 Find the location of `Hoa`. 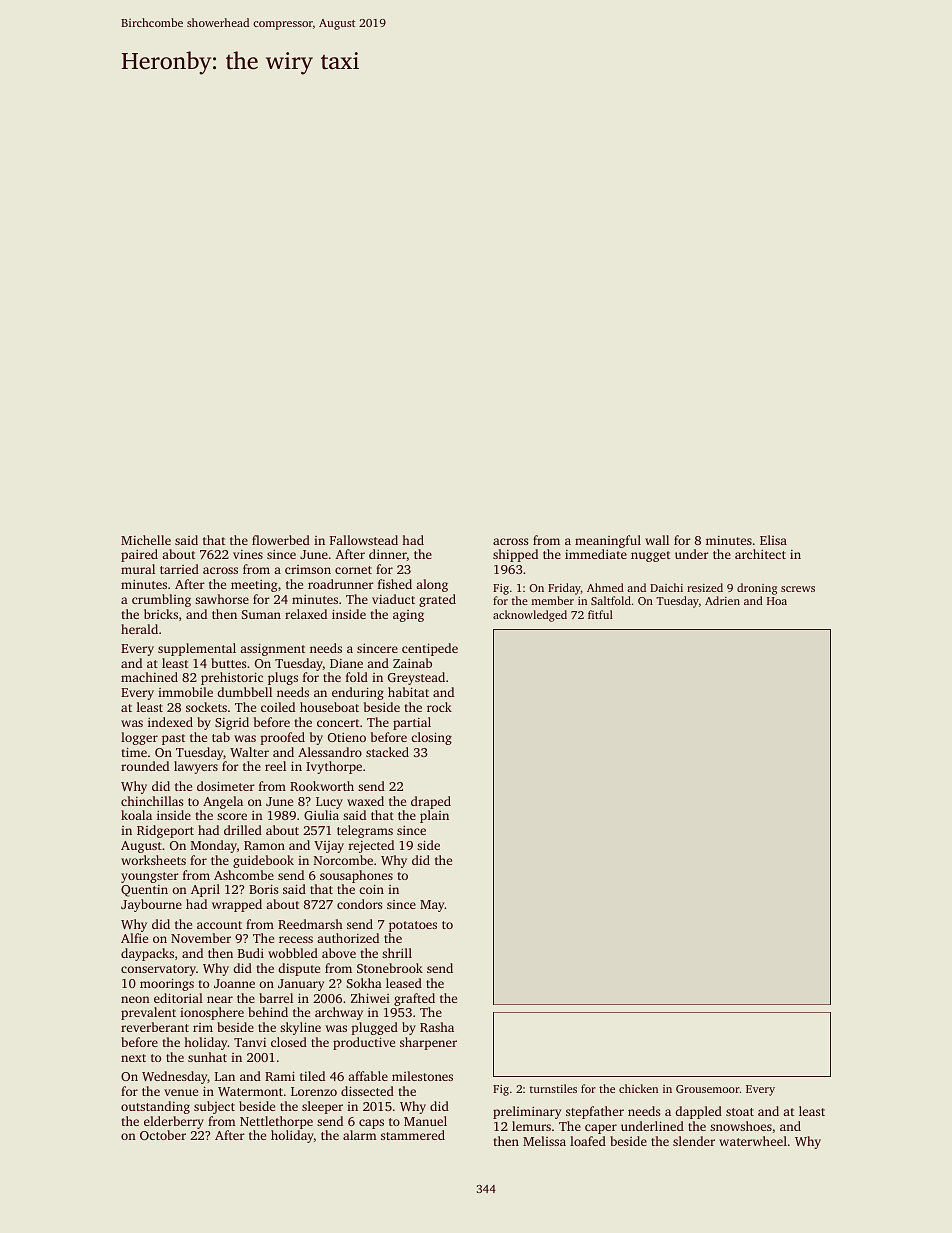

Hoa is located at coordinates (777, 601).
